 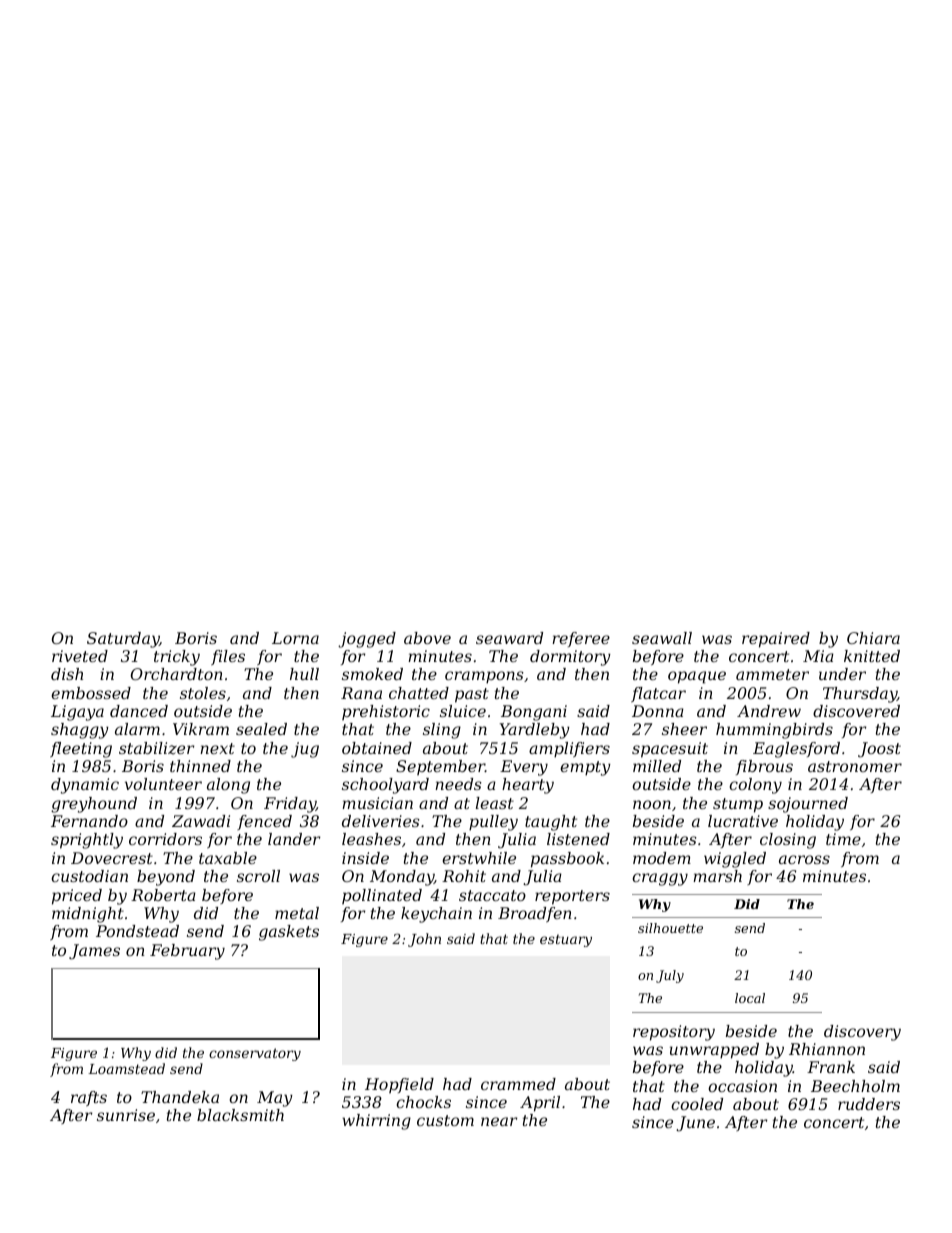 I want to click on greyhound, so click(x=94, y=805).
